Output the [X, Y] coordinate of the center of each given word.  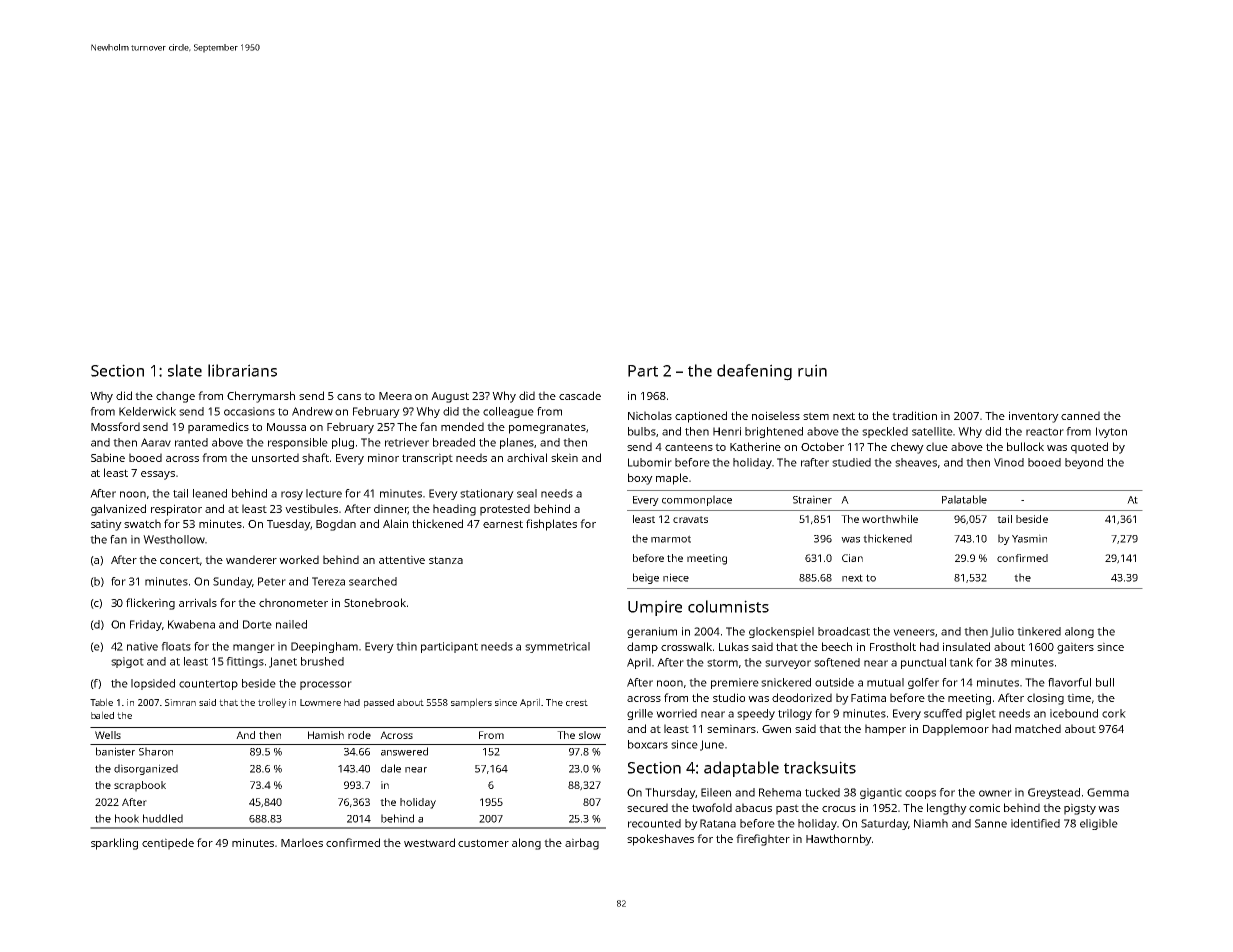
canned [1080, 415]
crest [577, 702]
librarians [242, 370]
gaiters [1075, 648]
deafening [754, 372]
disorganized [146, 769]
